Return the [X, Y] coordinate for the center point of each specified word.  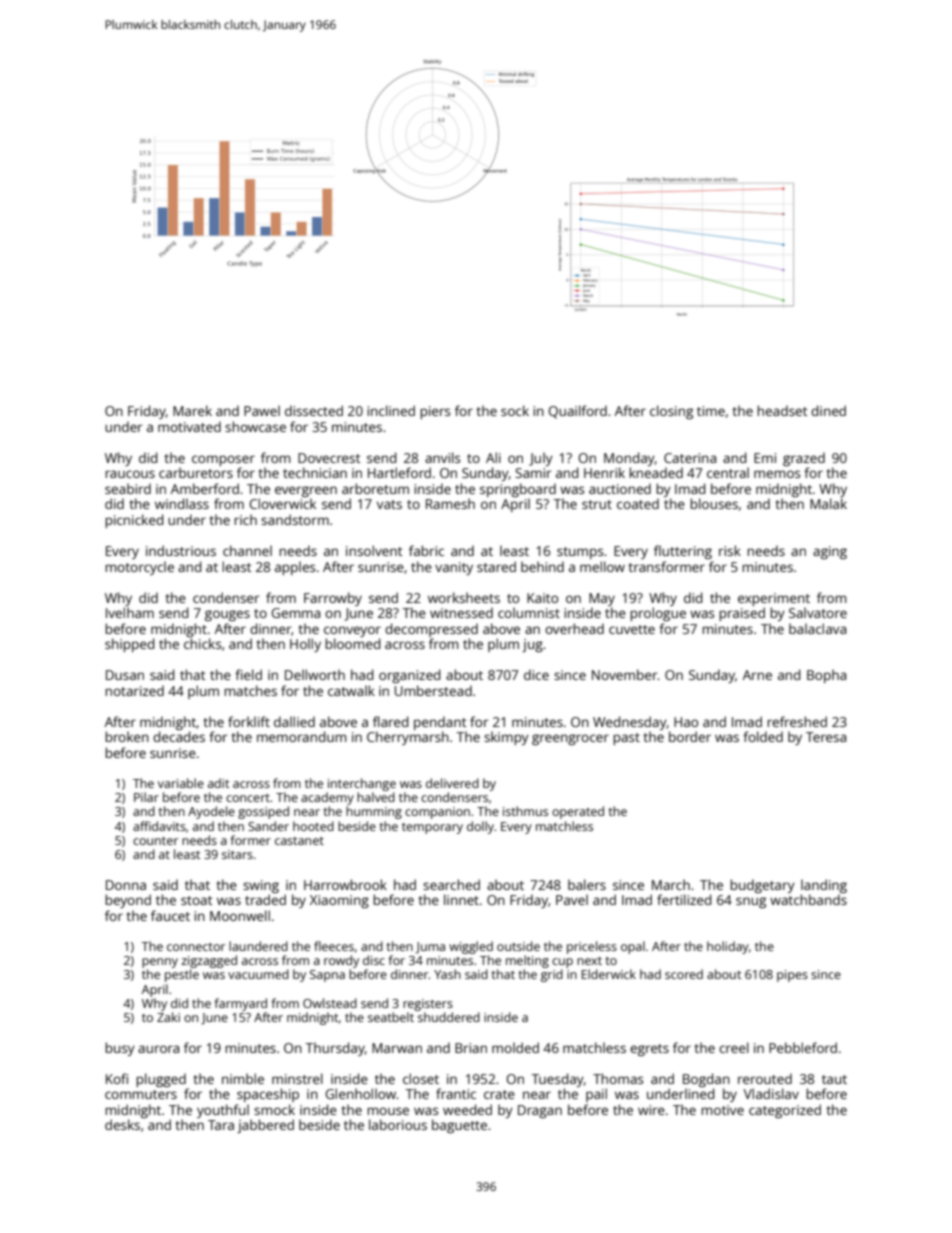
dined [828, 410]
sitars [237, 854]
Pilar [146, 797]
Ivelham [130, 612]
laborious [398, 1124]
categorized [785, 1111]
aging [830, 552]
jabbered [265, 1126]
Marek [192, 410]
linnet [461, 899]
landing [824, 886]
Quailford [577, 412]
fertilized [684, 899]
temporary [432, 828]
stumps [580, 553]
